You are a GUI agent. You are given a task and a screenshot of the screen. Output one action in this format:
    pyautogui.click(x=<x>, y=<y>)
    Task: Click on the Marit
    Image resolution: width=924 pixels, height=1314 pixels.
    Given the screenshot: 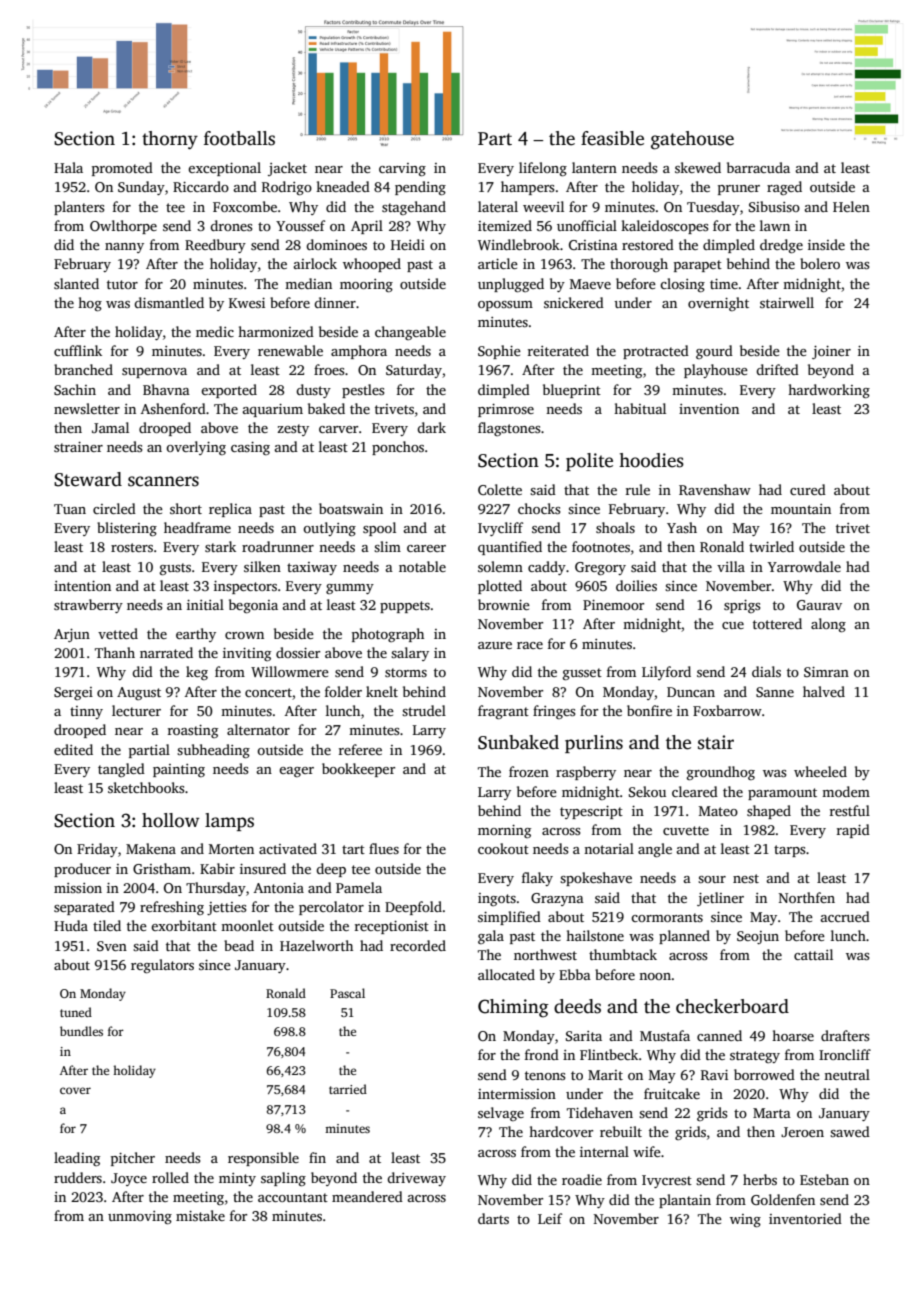 What is the action you would take?
    pyautogui.click(x=605, y=1075)
